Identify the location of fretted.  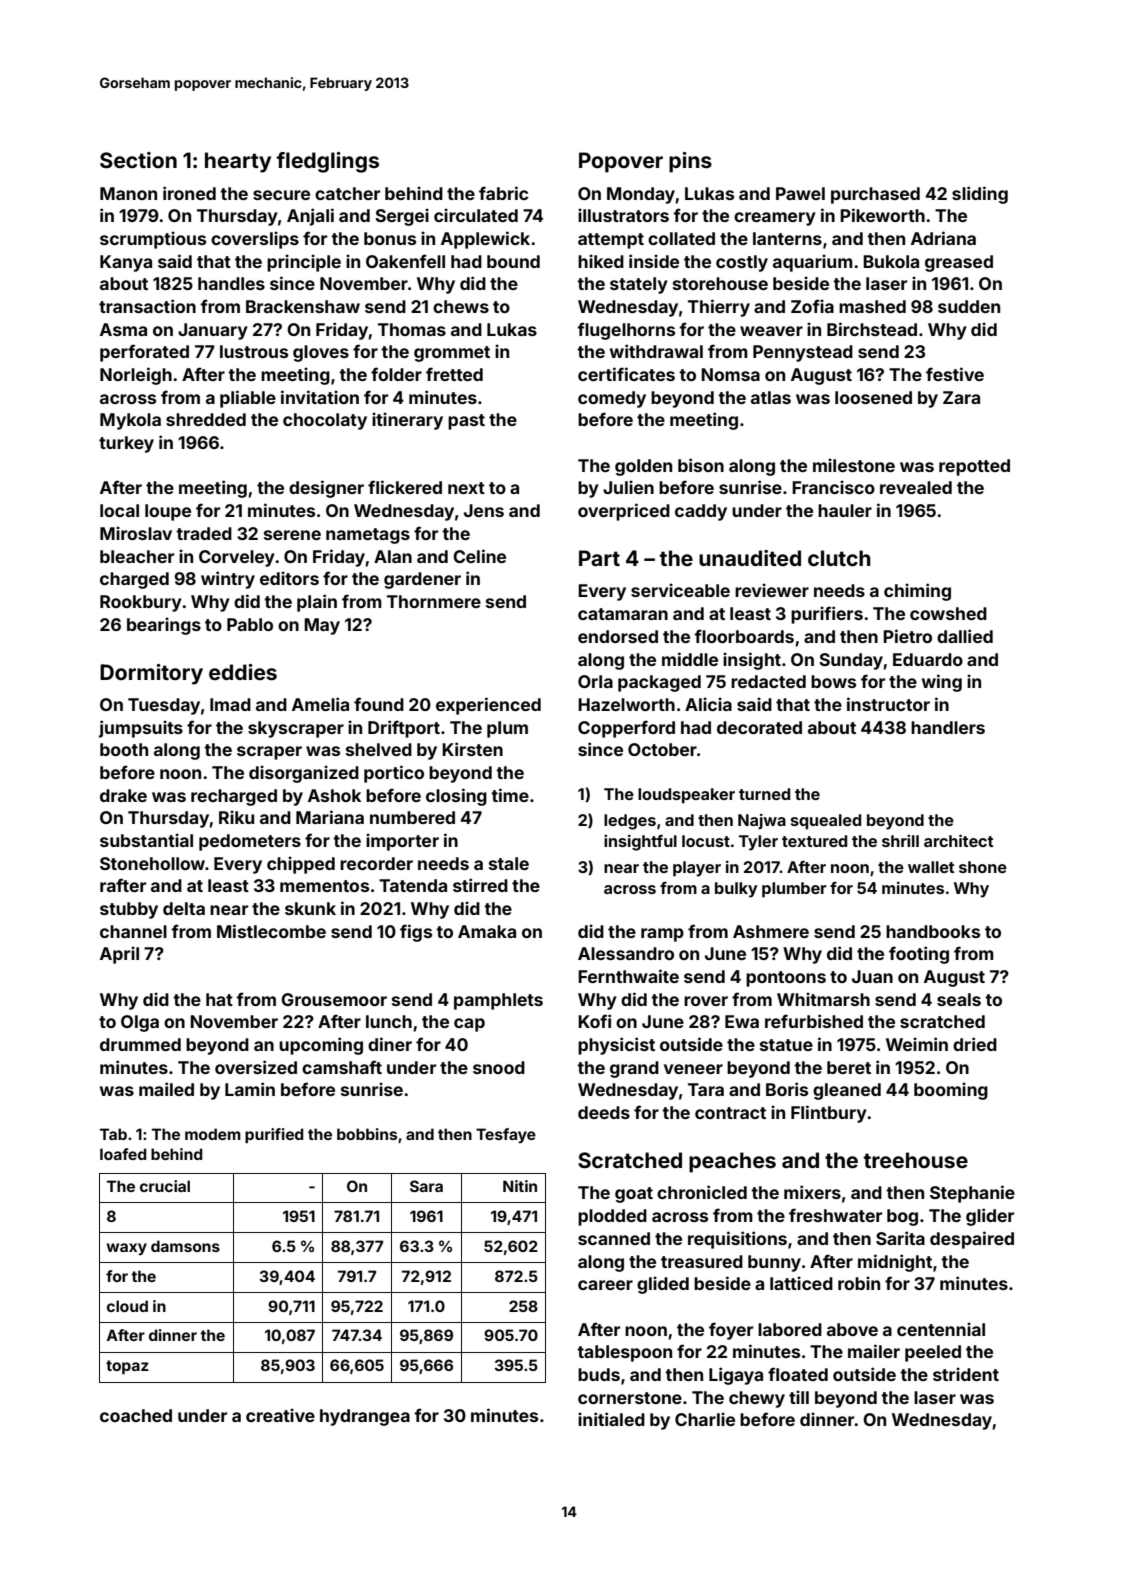
(454, 374).
